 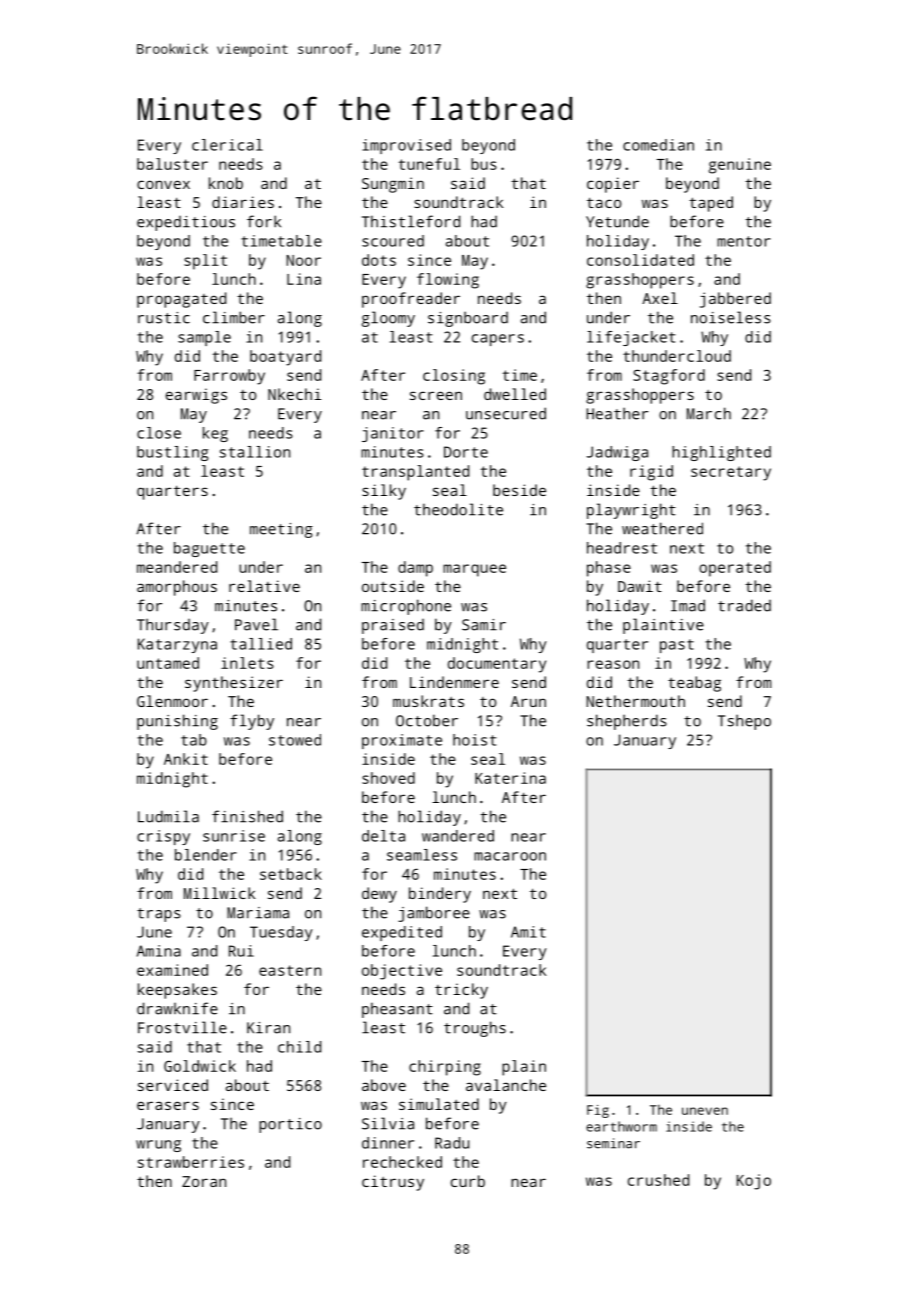 I want to click on Amit, so click(x=528, y=932).
